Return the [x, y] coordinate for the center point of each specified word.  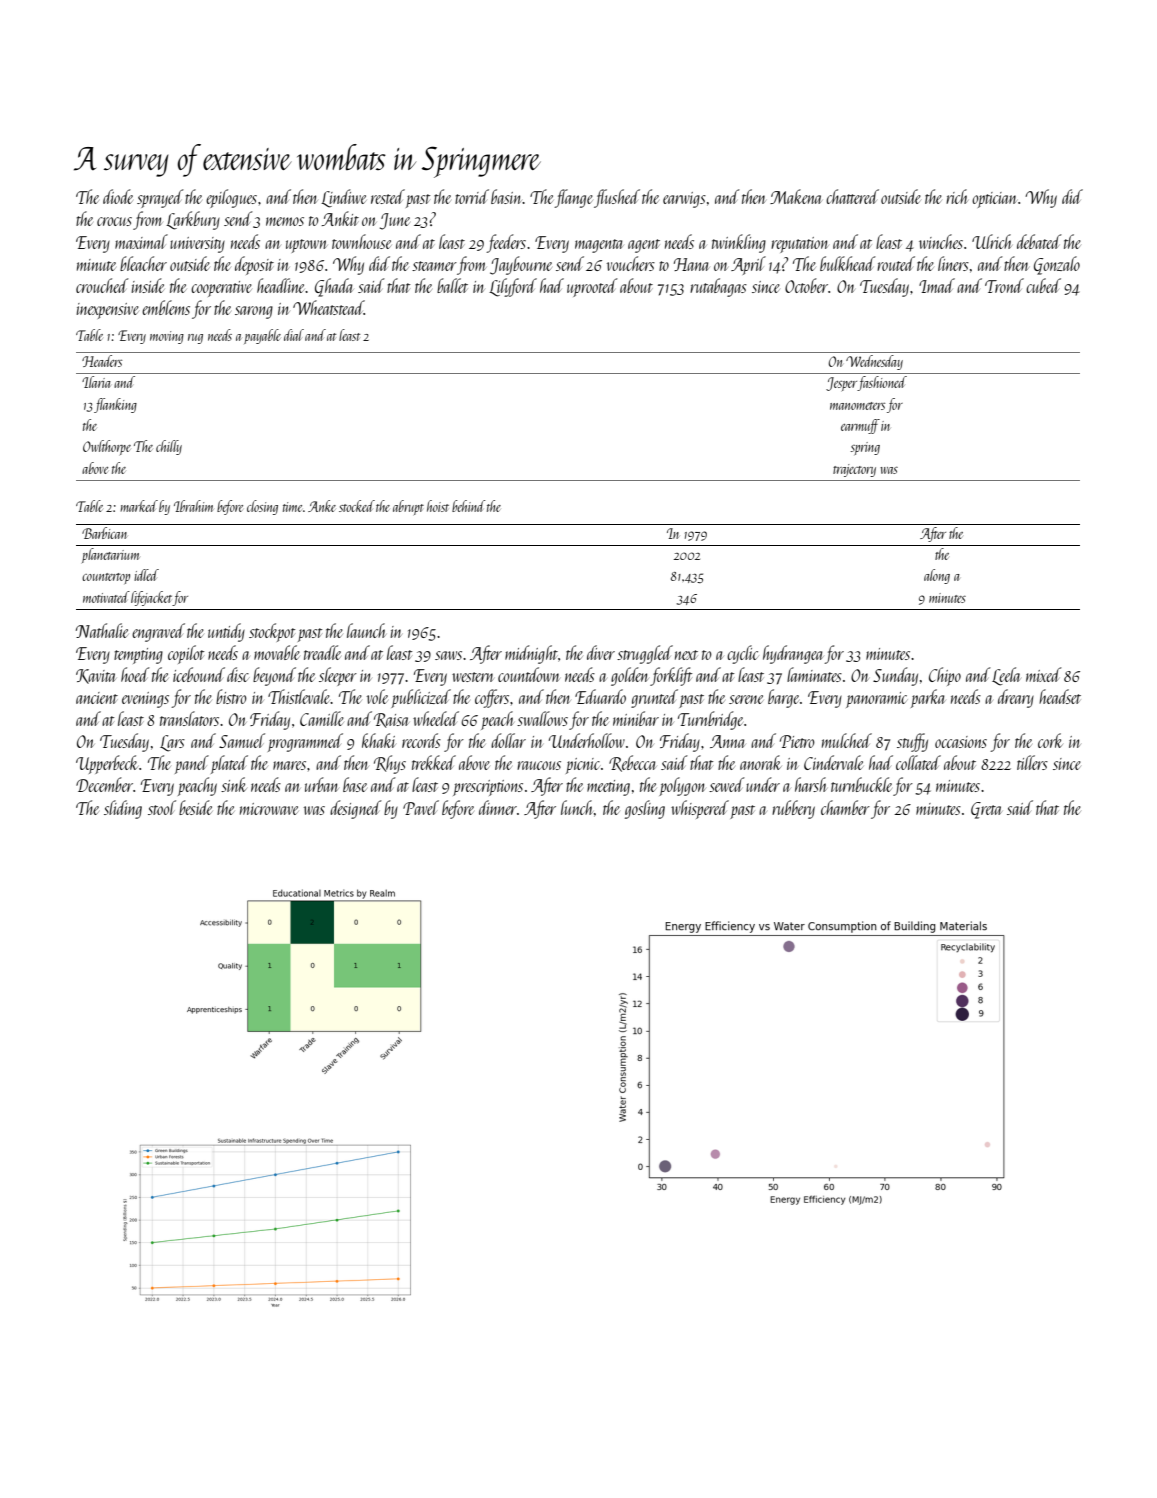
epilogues [231, 198]
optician [994, 200]
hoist [438, 506]
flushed [617, 198]
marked [139, 506]
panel [192, 764]
